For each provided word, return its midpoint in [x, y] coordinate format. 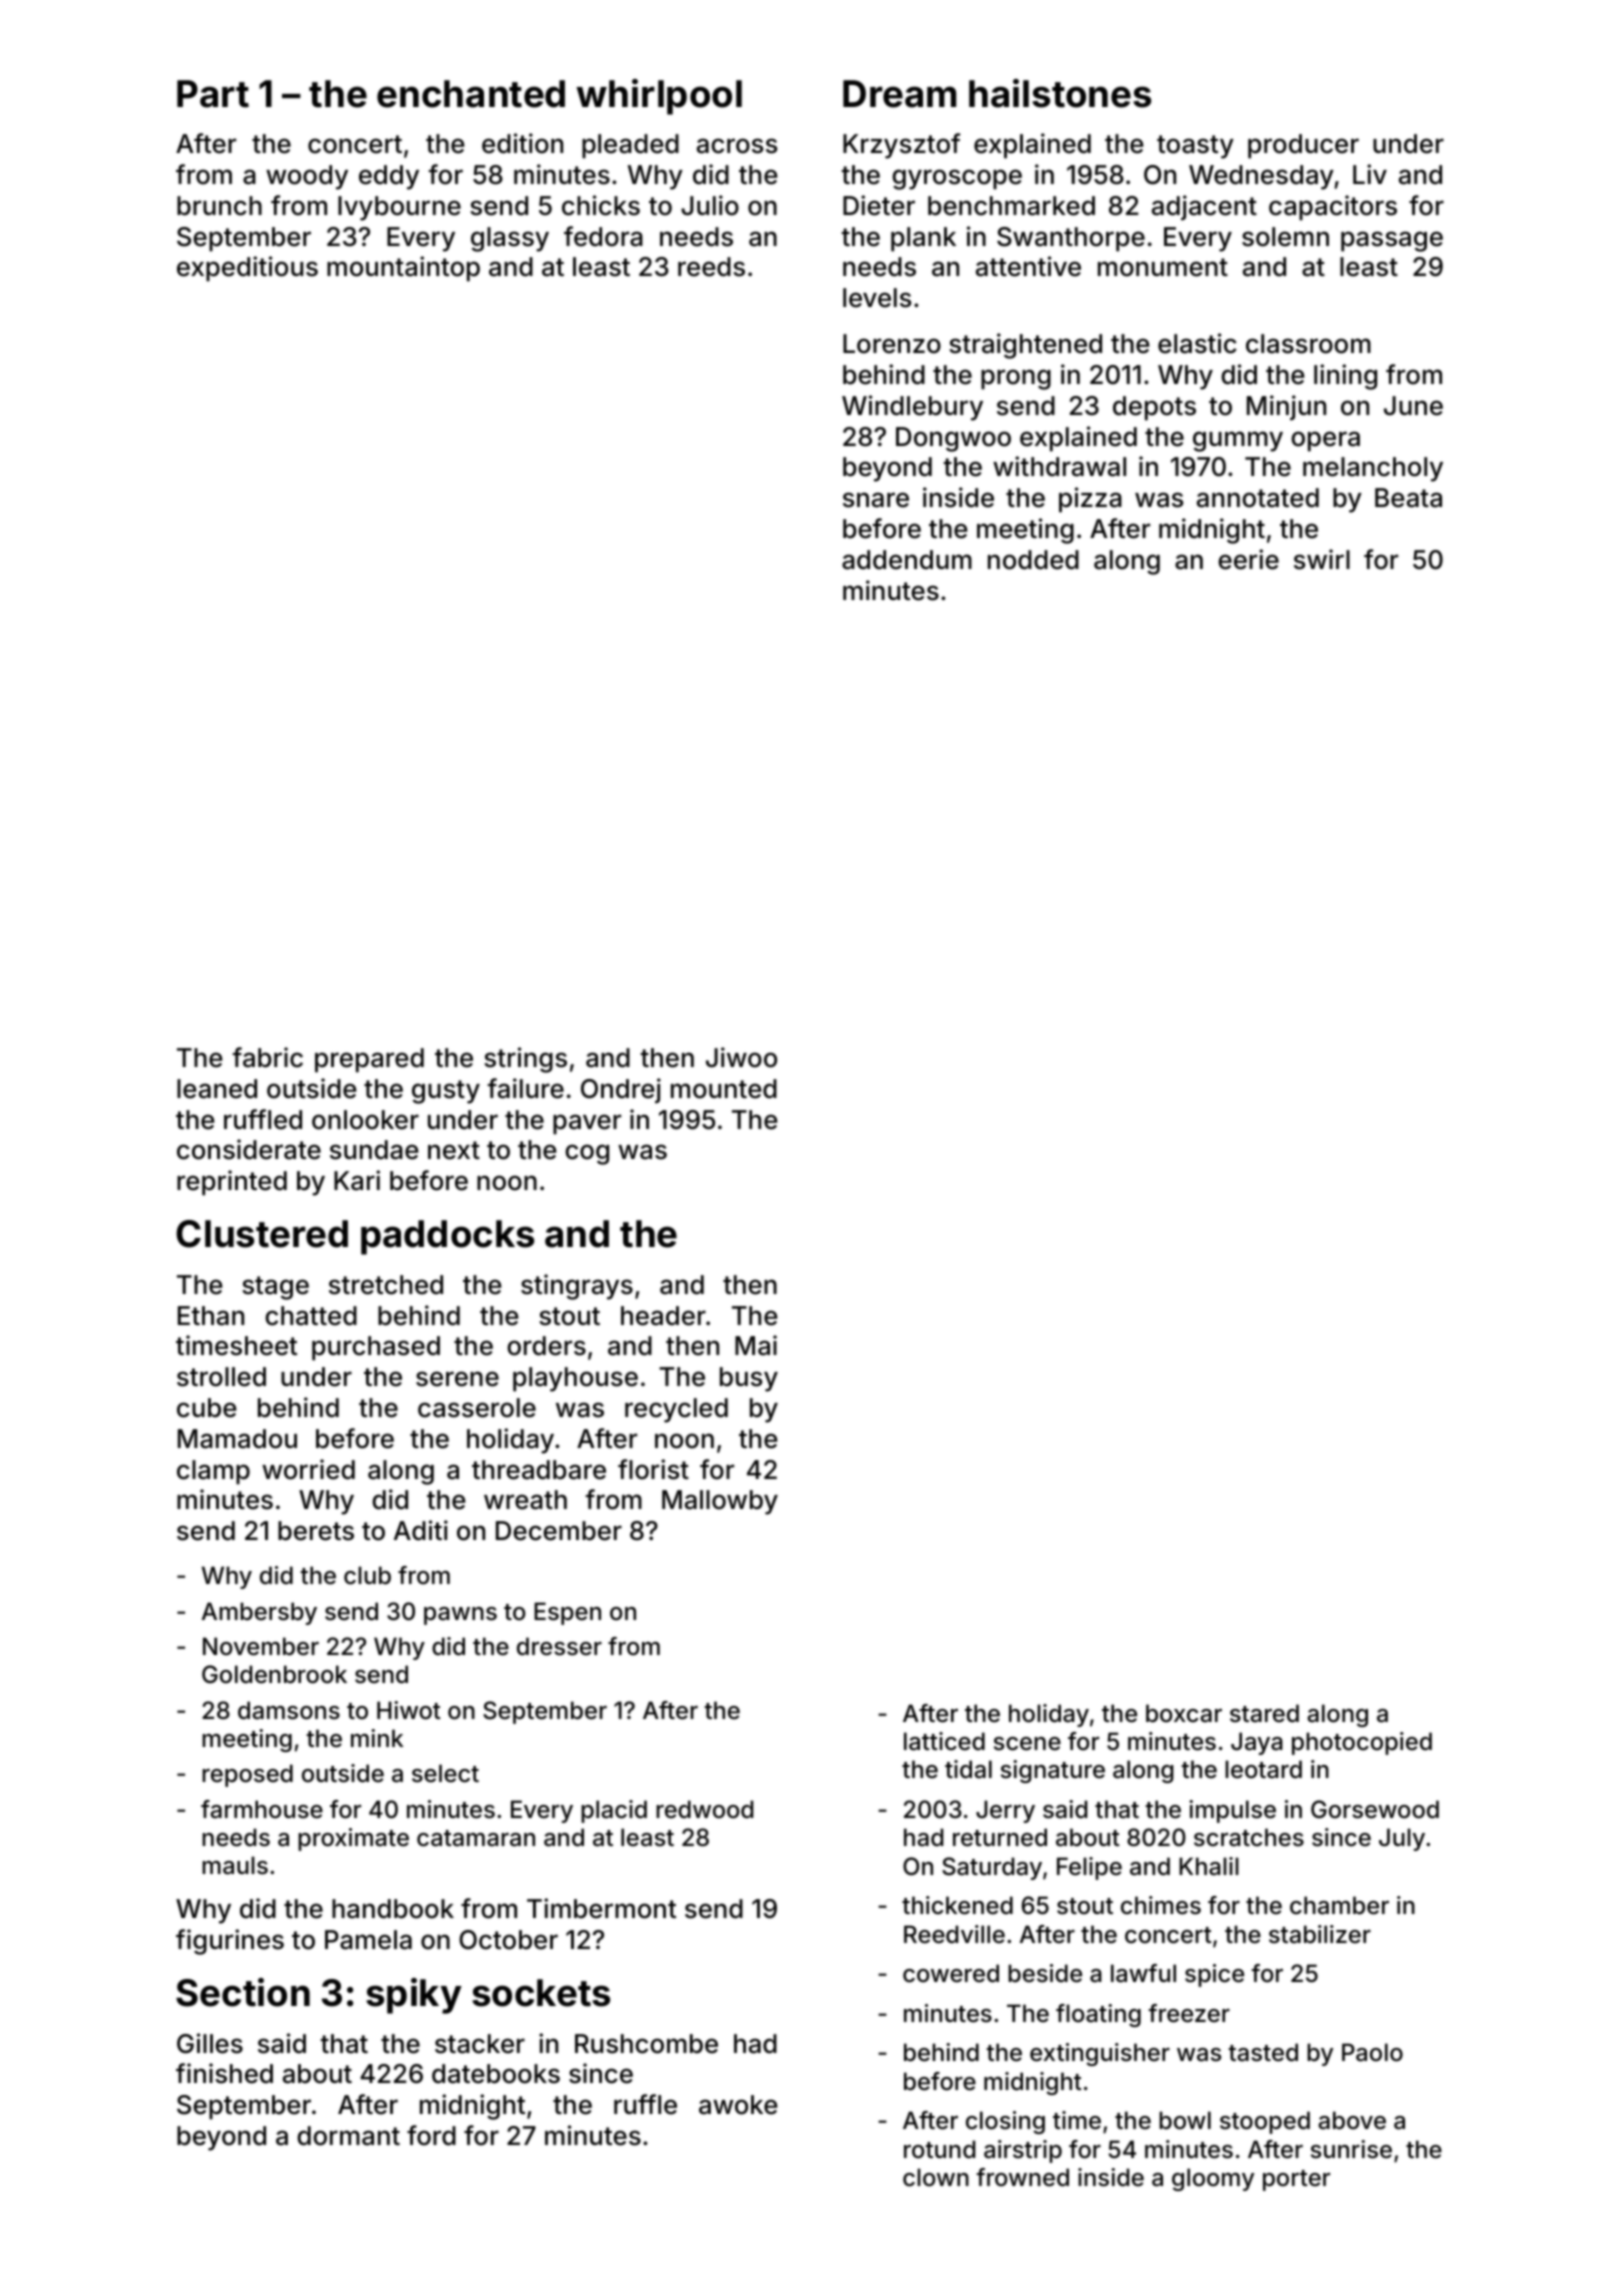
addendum [907, 560]
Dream [899, 94]
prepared [369, 1060]
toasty [1195, 147]
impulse [1232, 1811]
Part [213, 94]
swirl [1322, 559]
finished [224, 2073]
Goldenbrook [274, 1674]
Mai [756, 1345]
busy [749, 1379]
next [454, 1150]
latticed [944, 1741]
